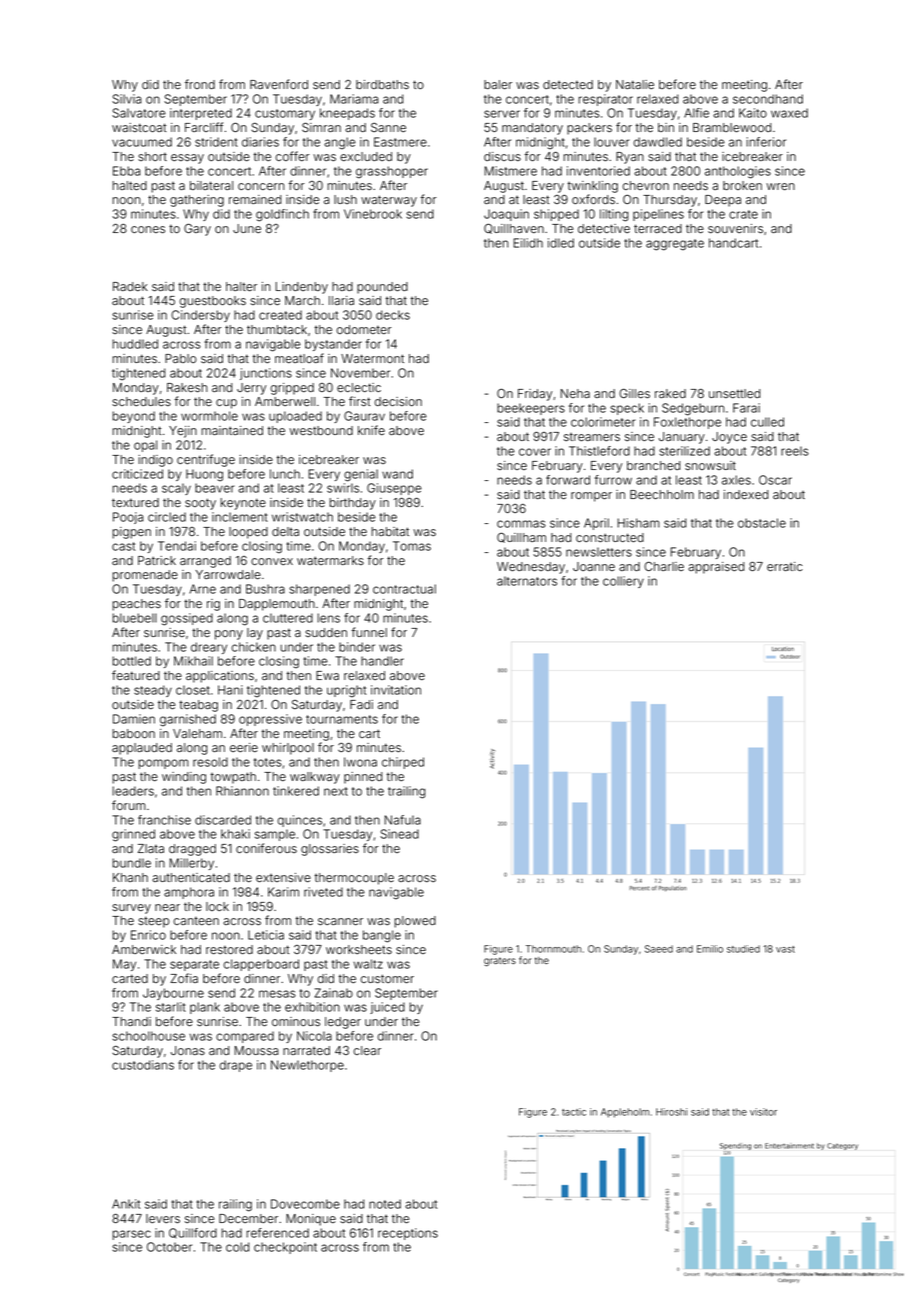  Describe the element at coordinates (194, 965) in the image. I see `separate` at that location.
